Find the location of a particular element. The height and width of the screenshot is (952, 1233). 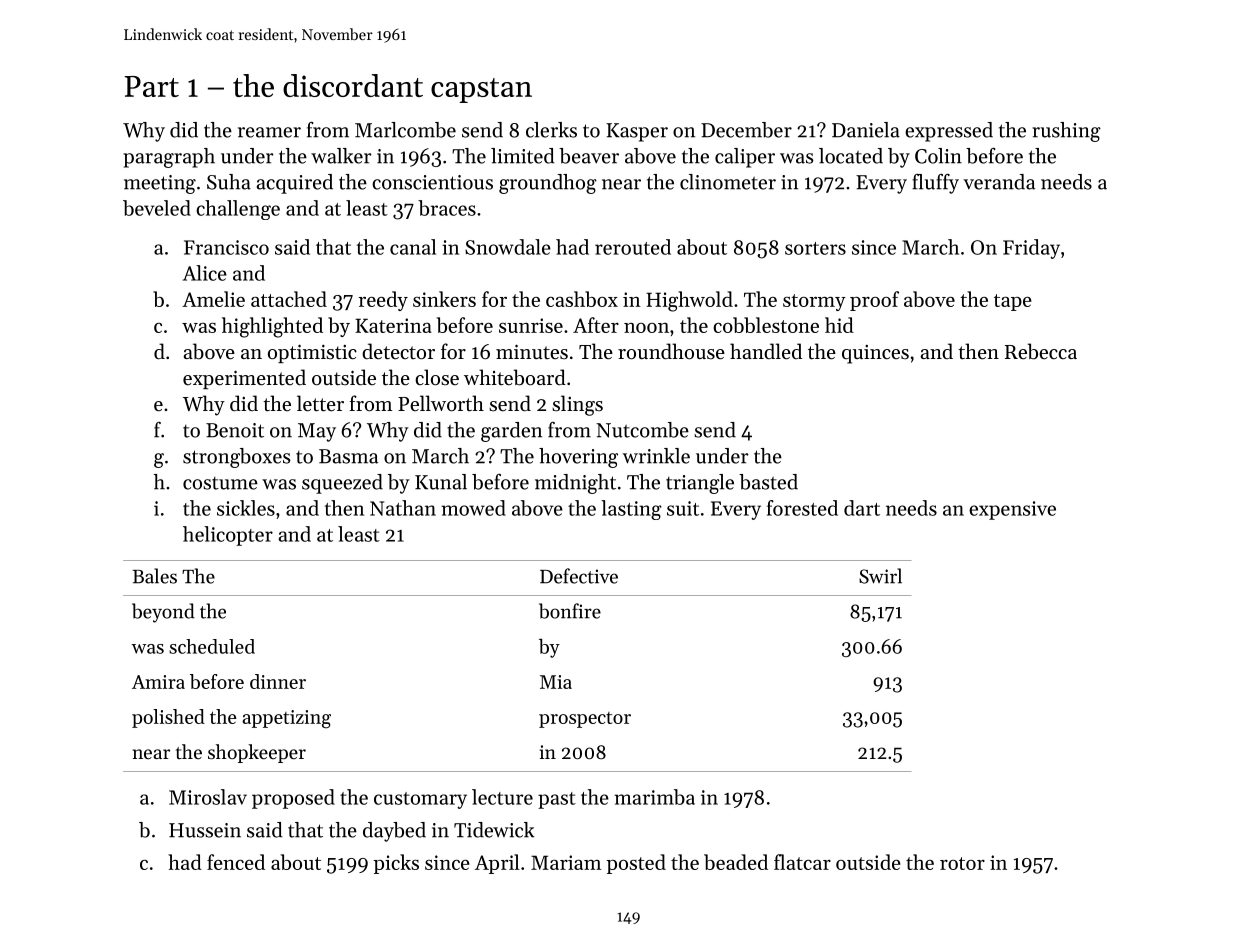

Daniela is located at coordinates (866, 130).
